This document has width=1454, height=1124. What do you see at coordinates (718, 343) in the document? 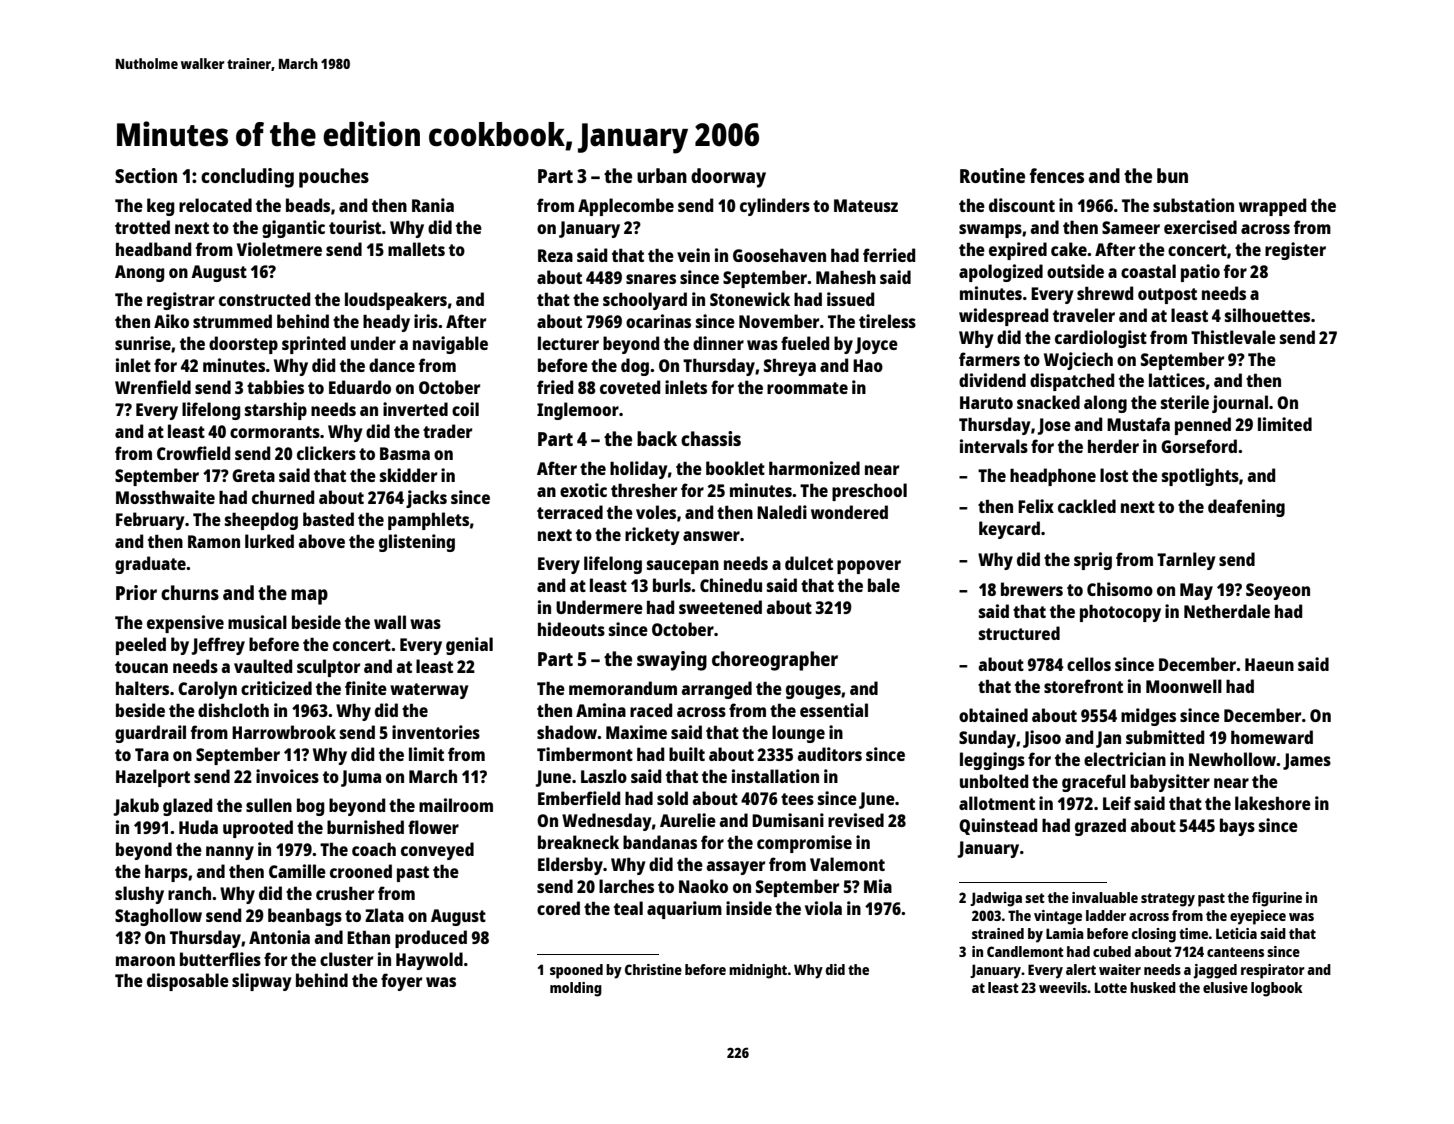
I see `dinner` at bounding box center [718, 343].
